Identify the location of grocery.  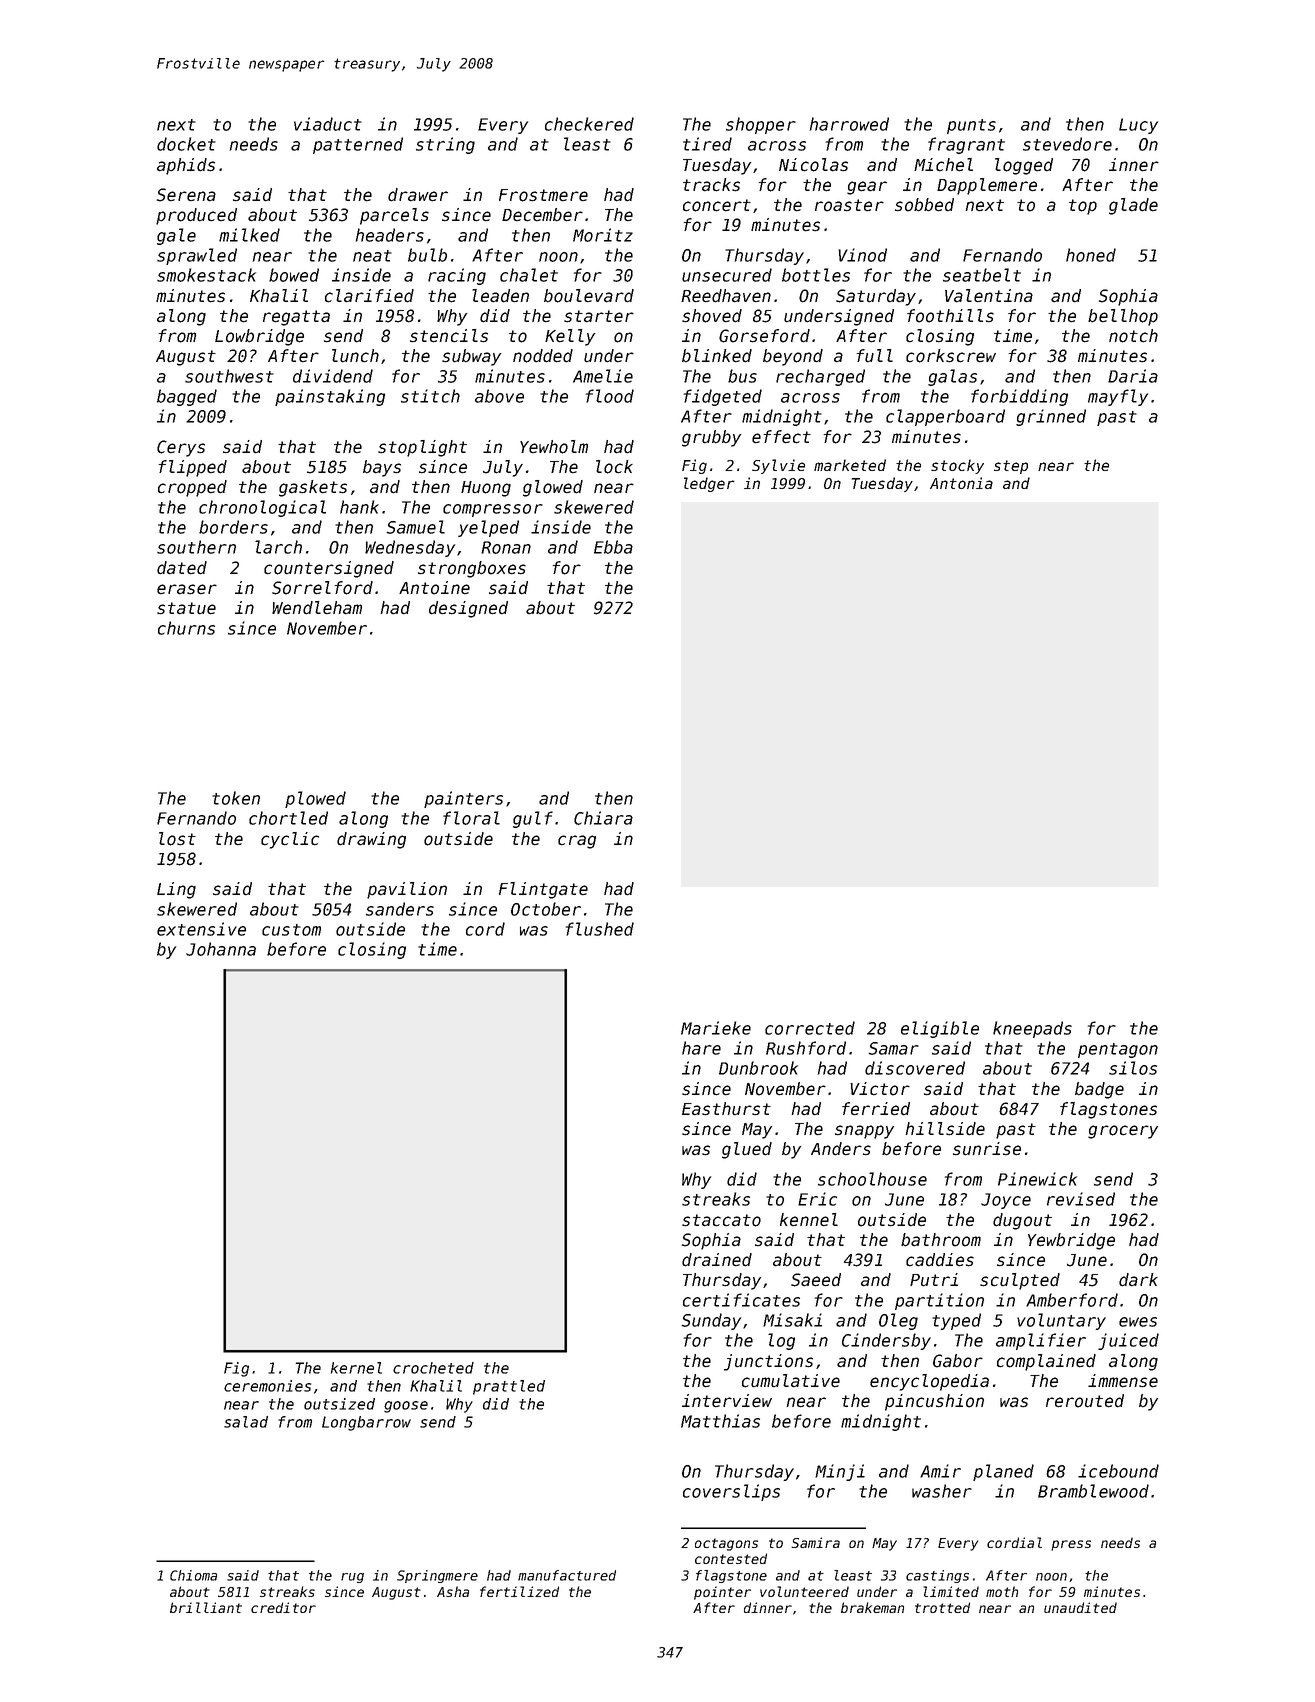
(1123, 1132).
